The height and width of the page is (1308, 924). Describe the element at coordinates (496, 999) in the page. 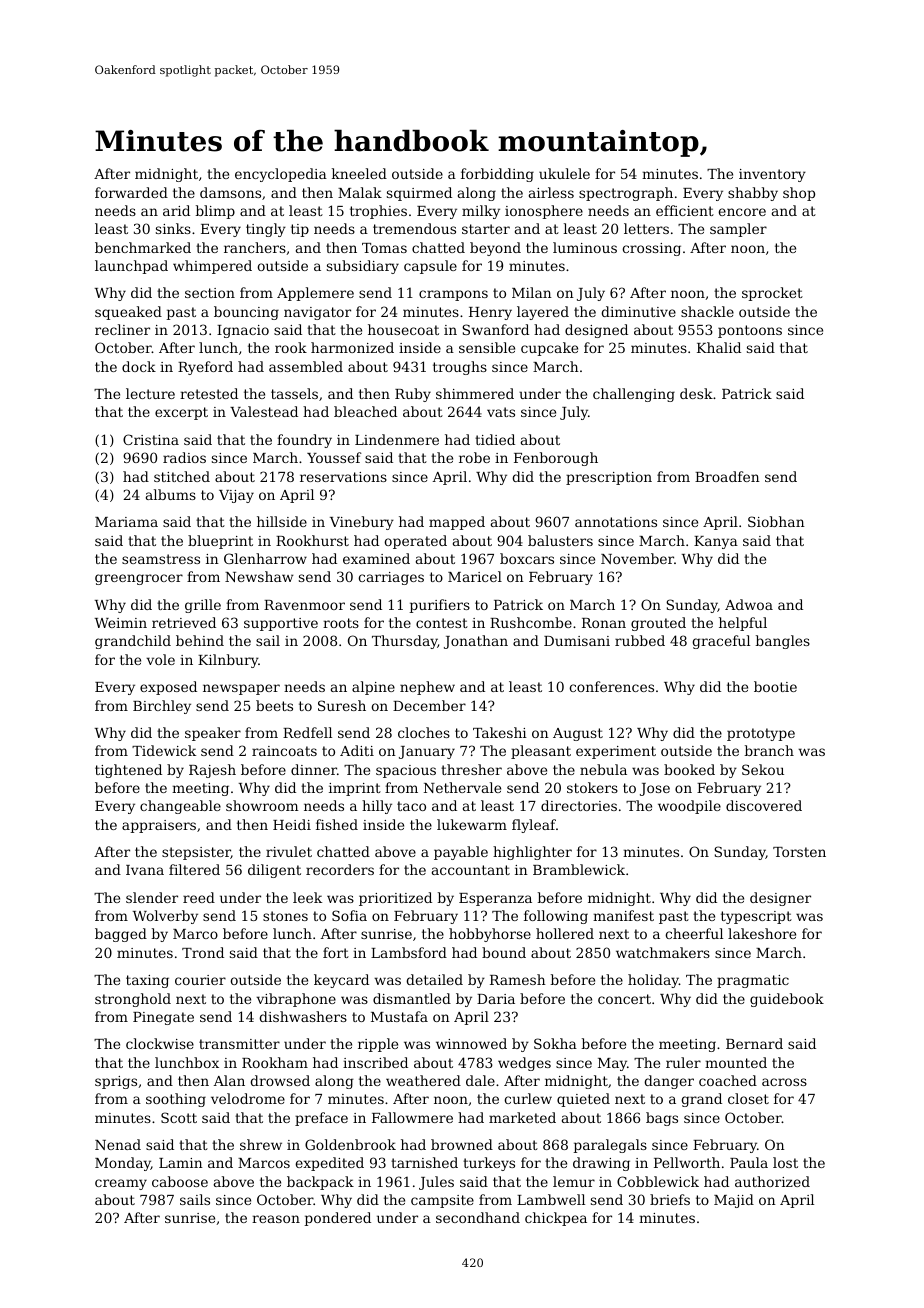

I see `Daria` at that location.
